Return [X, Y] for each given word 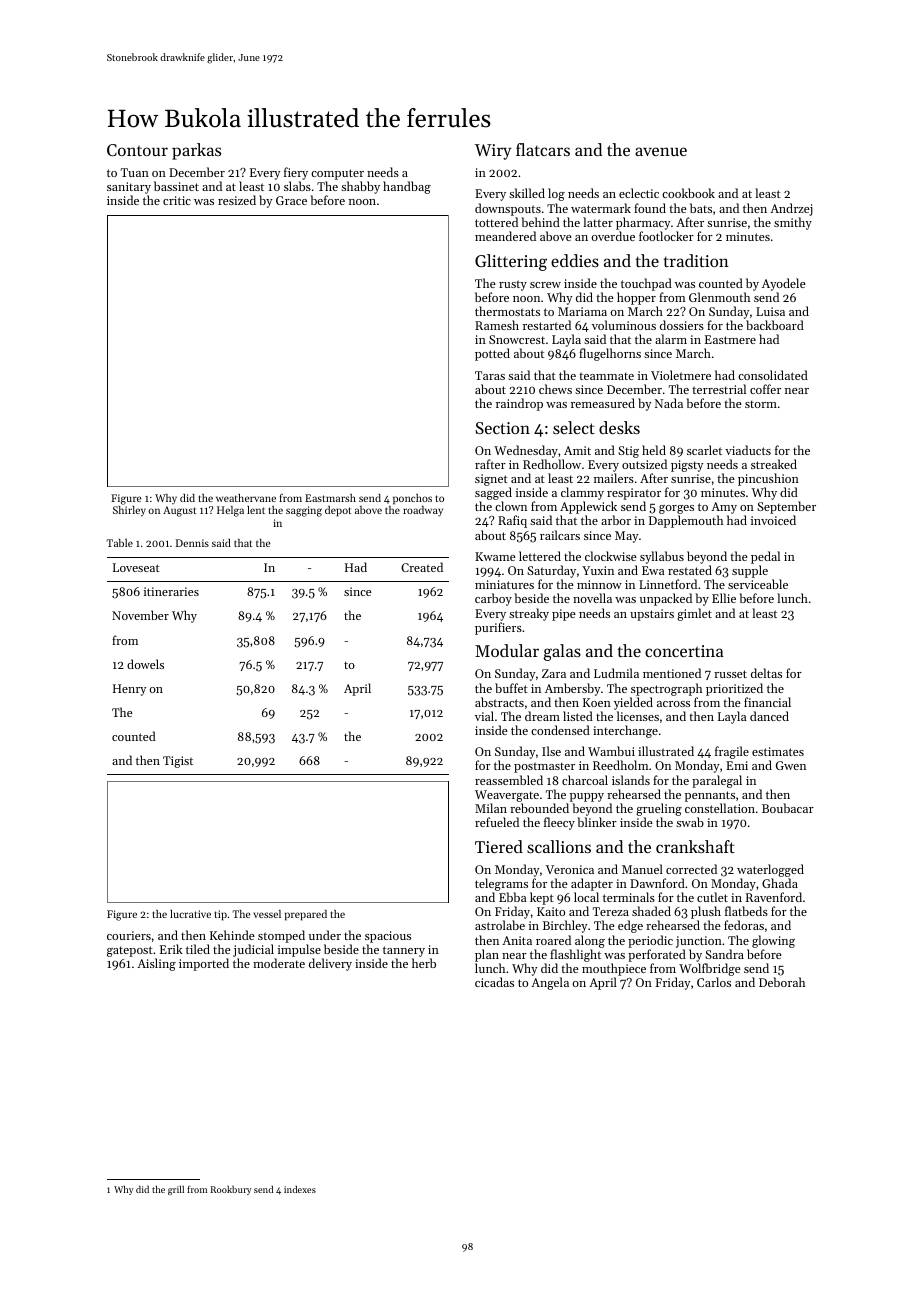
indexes [300, 1189]
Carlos [714, 982]
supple [750, 571]
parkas [196, 151]
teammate [606, 376]
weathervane [246, 498]
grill [176, 1190]
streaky [529, 614]
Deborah [782, 982]
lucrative [190, 914]
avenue [661, 151]
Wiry [493, 152]
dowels [145, 664]
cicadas [494, 982]
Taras [490, 375]
